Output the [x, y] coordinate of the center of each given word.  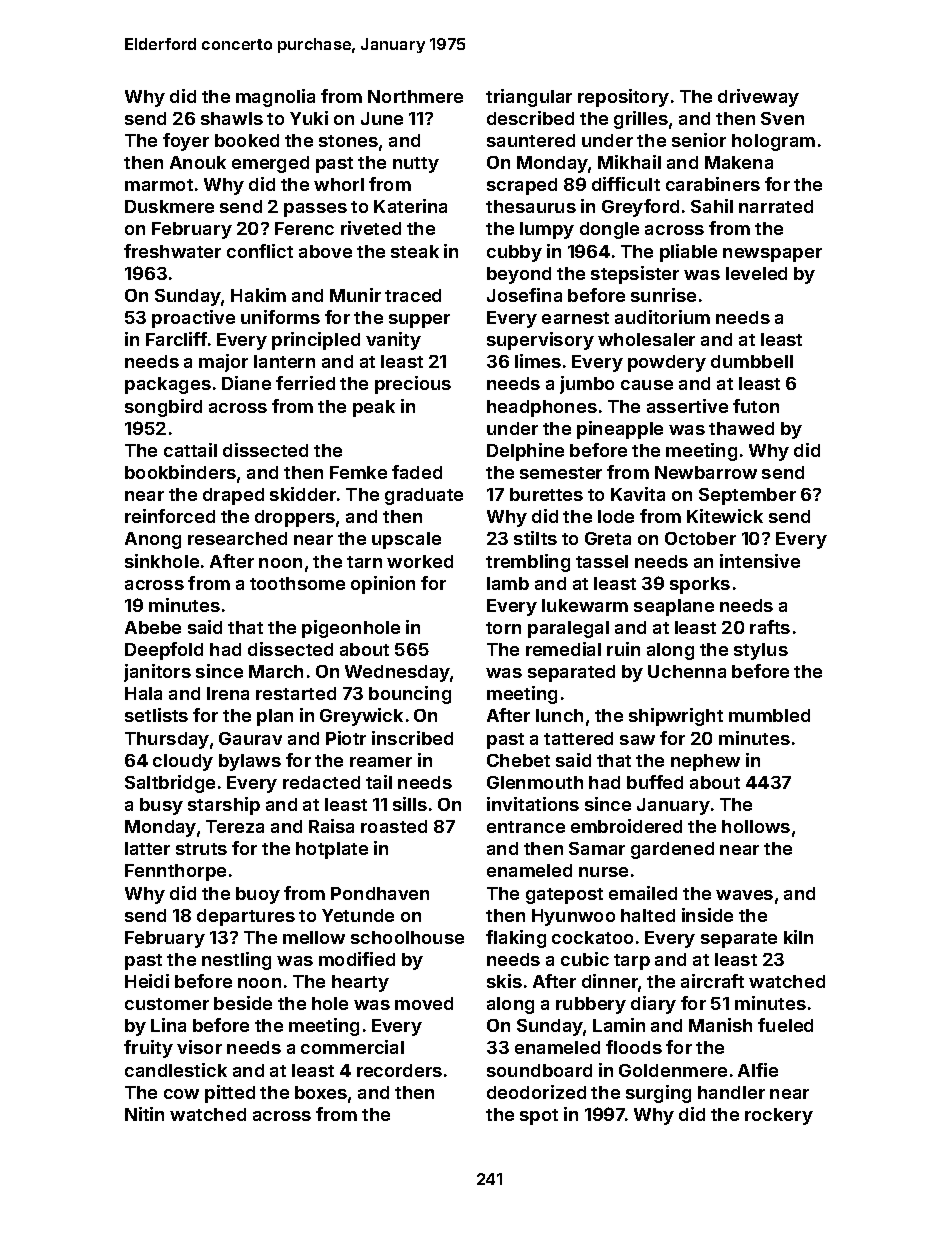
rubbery [591, 1005]
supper [419, 321]
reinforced [170, 516]
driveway [758, 98]
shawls [232, 118]
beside [243, 1003]
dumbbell [752, 361]
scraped [522, 186]
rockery [779, 1116]
